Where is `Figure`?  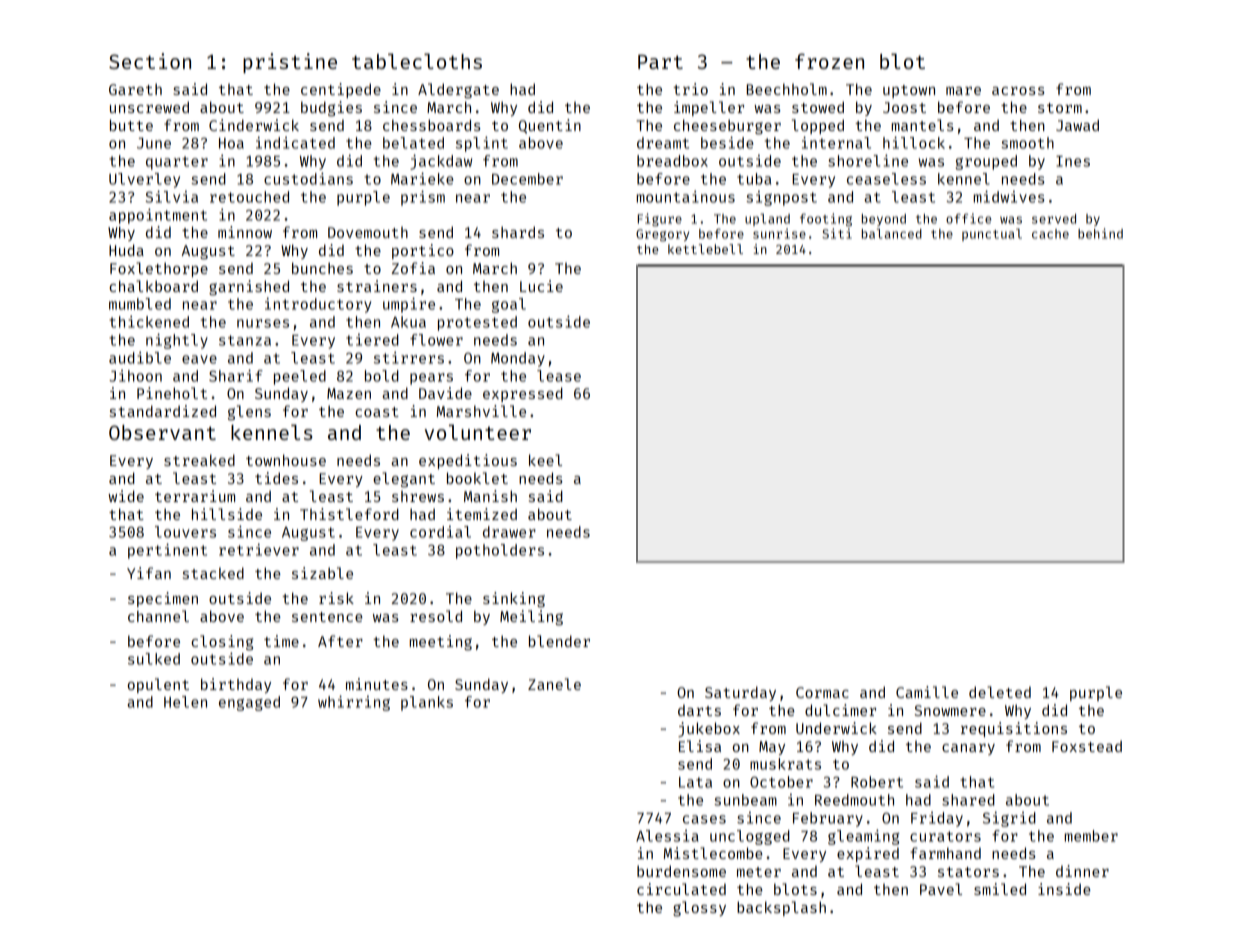
Figure is located at coordinates (660, 220).
